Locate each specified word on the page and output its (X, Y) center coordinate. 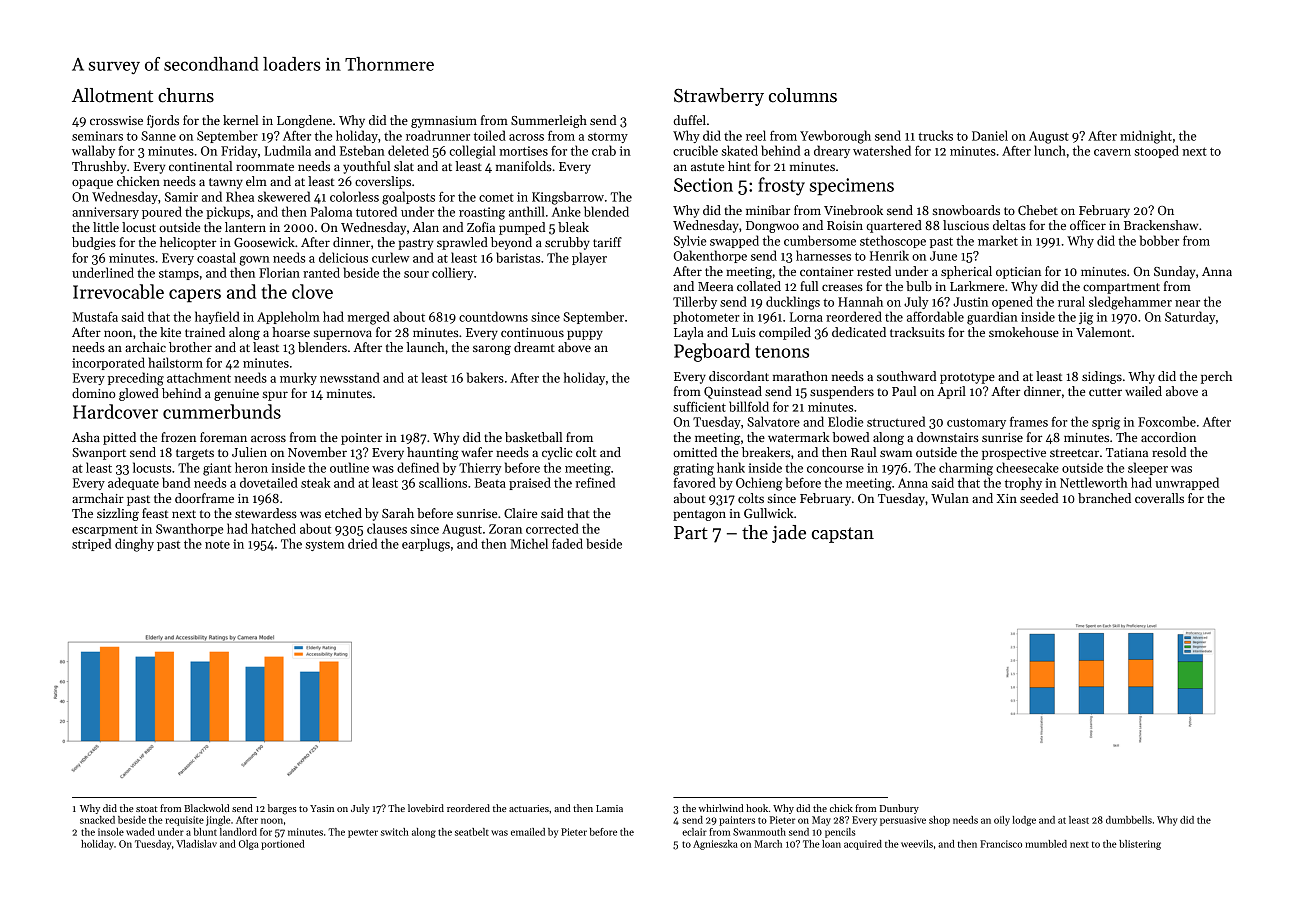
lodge (1024, 821)
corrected (552, 528)
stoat (146, 809)
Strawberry (719, 97)
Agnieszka (715, 845)
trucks (935, 135)
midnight (1146, 137)
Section (703, 185)
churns (186, 95)
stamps (179, 275)
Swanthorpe (189, 529)
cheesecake (1027, 467)
